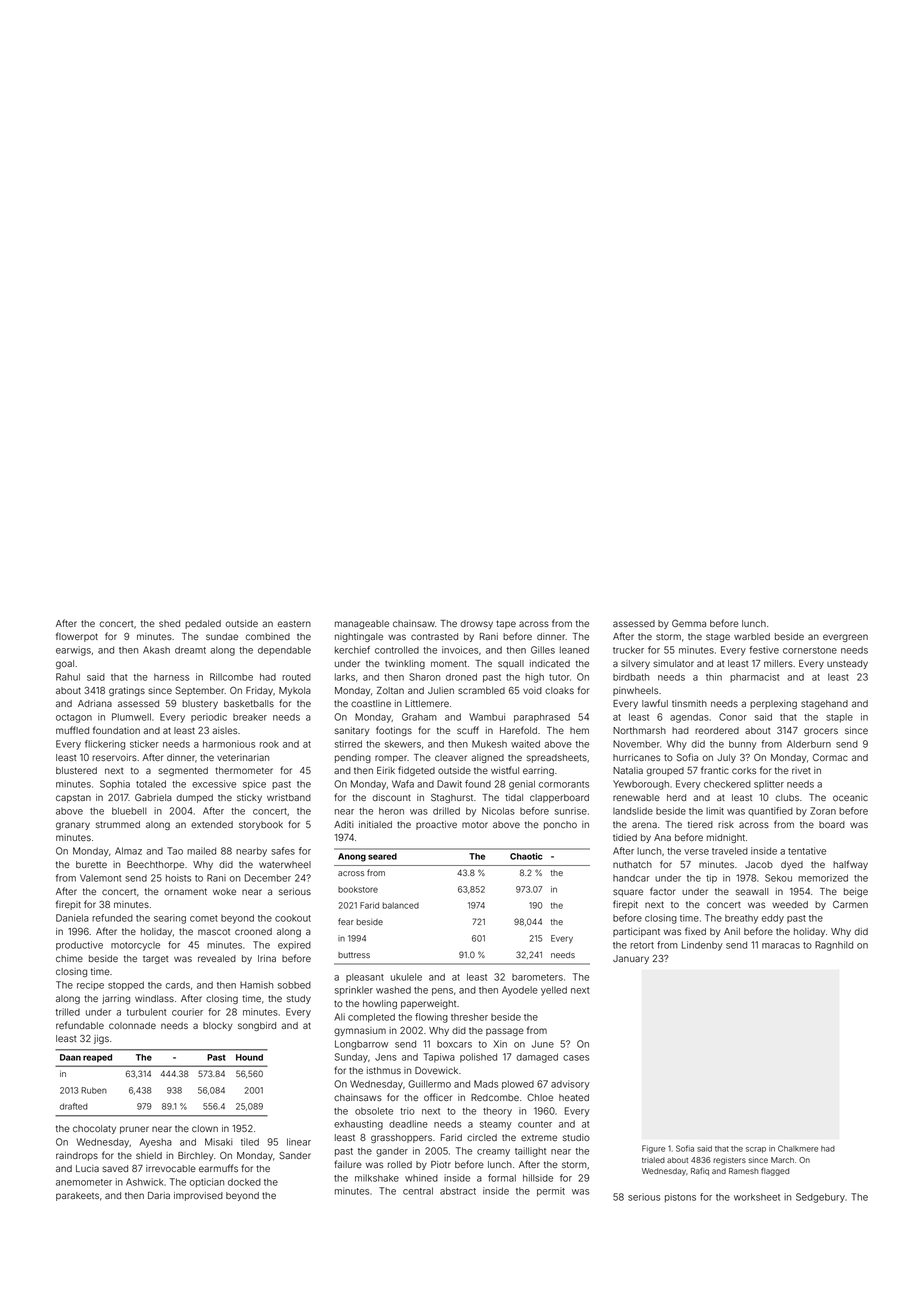 Image resolution: width=924 pixels, height=1308 pixels. I want to click on abstract, so click(458, 1191).
